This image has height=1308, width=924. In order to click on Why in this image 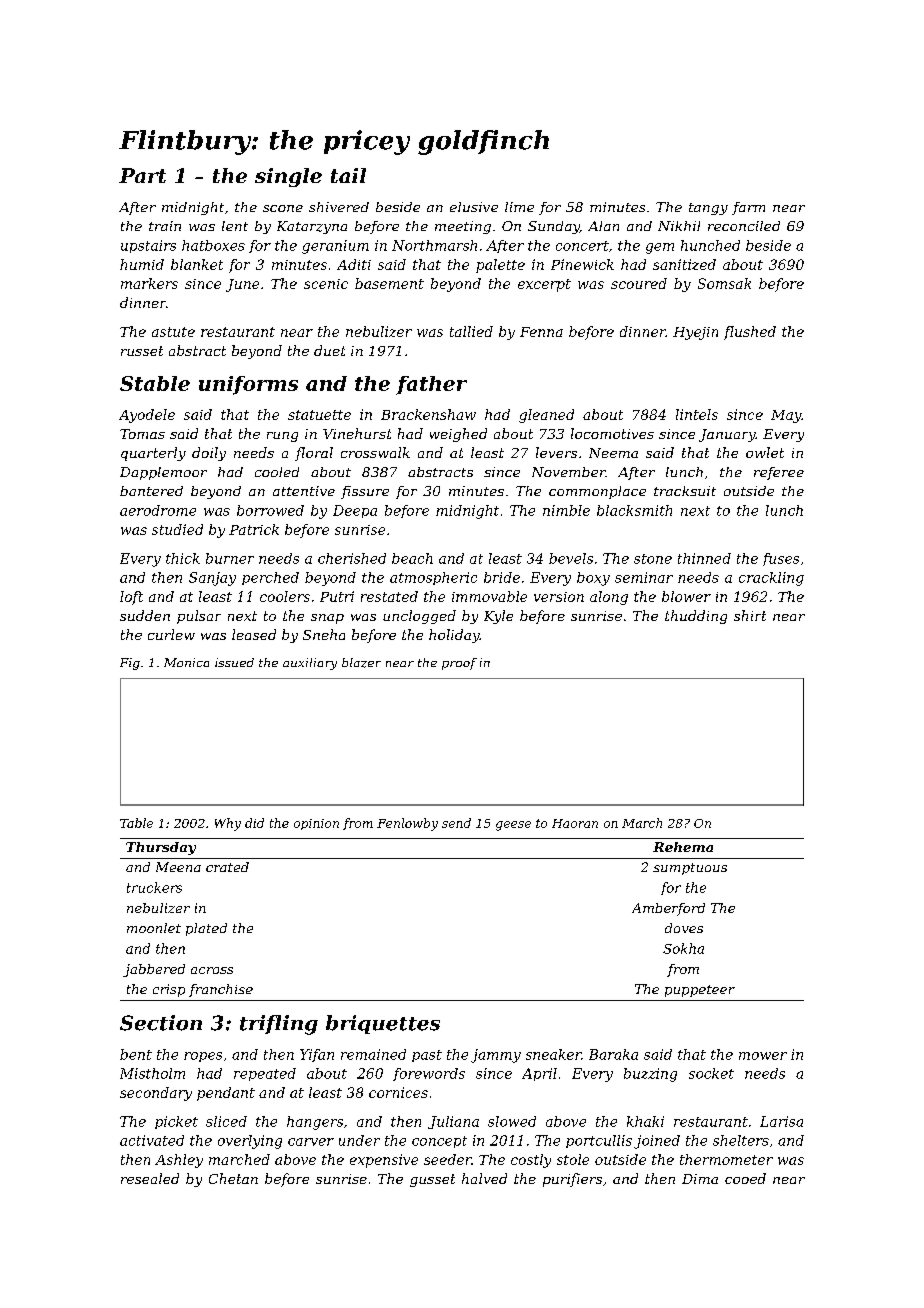, I will do `click(228, 824)`.
